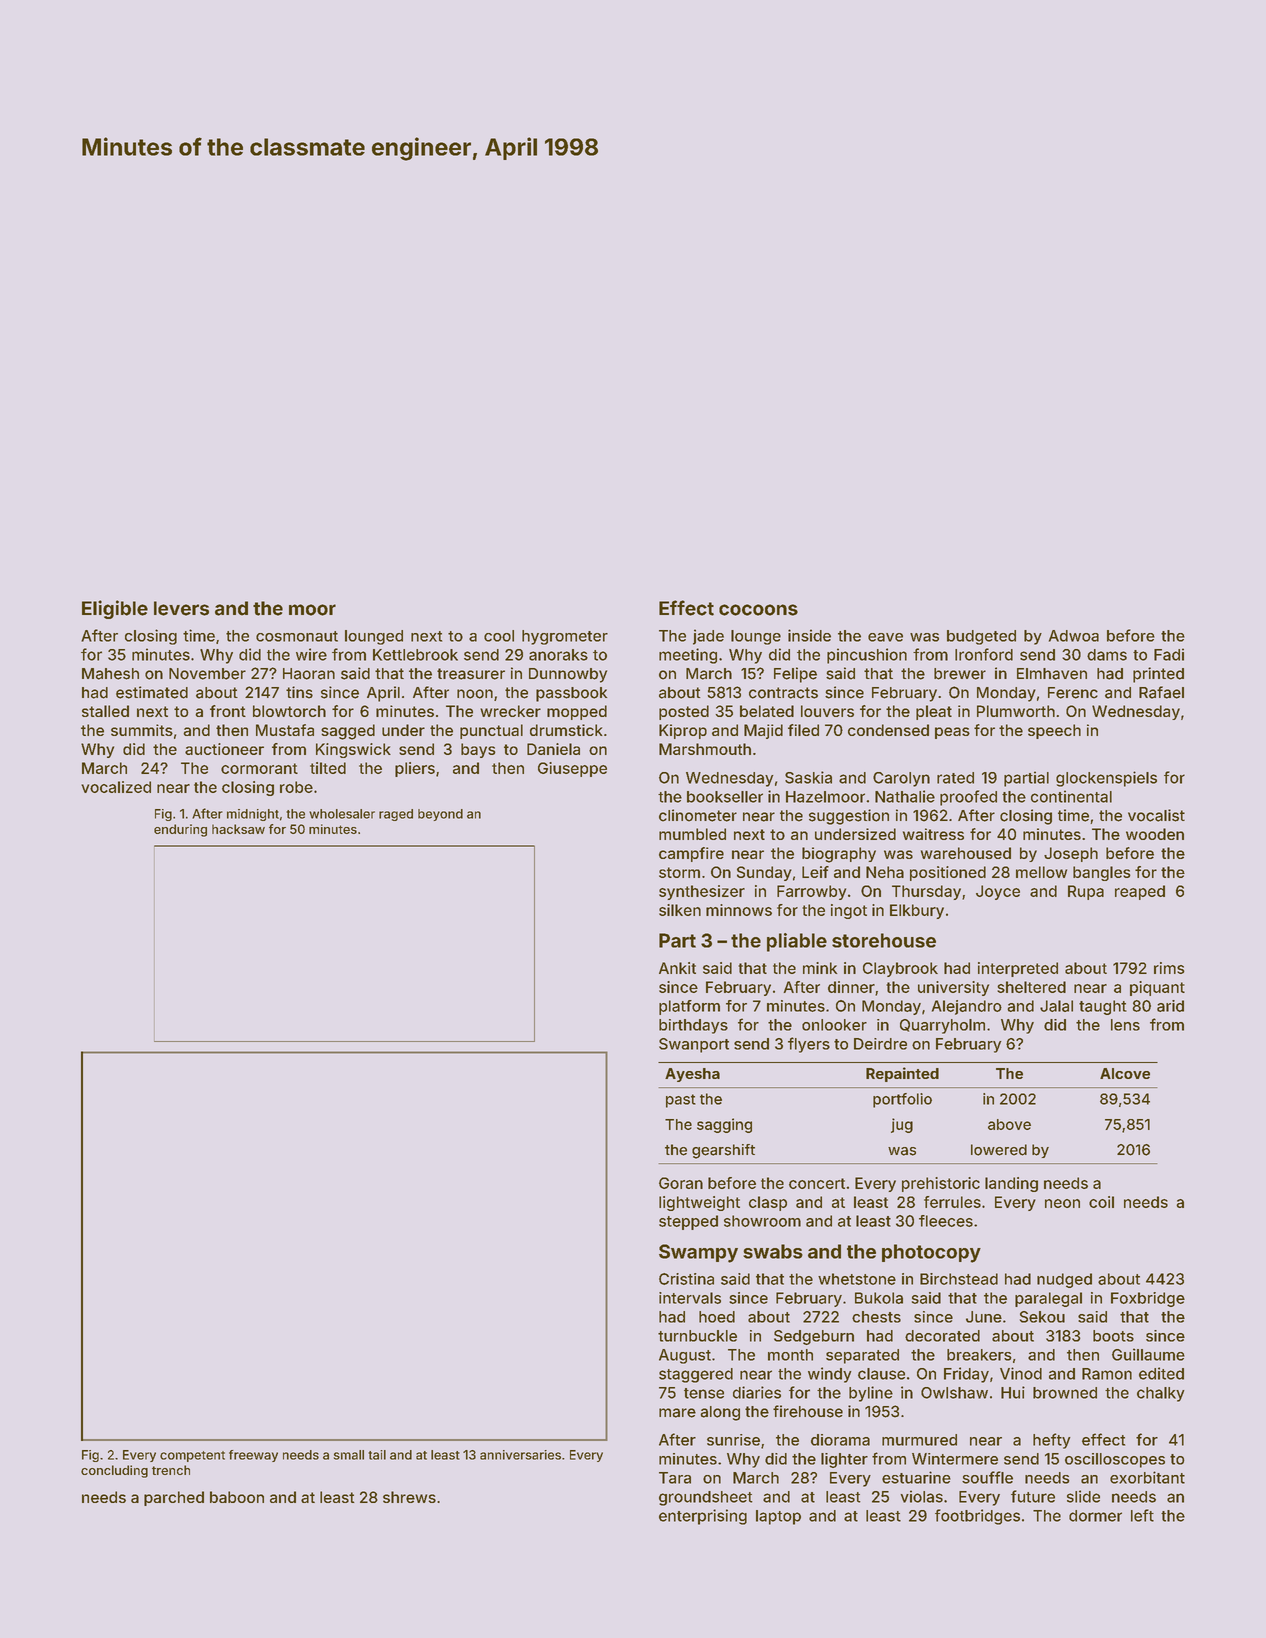  What do you see at coordinates (931, 1253) in the screenshot?
I see `photocopy` at bounding box center [931, 1253].
